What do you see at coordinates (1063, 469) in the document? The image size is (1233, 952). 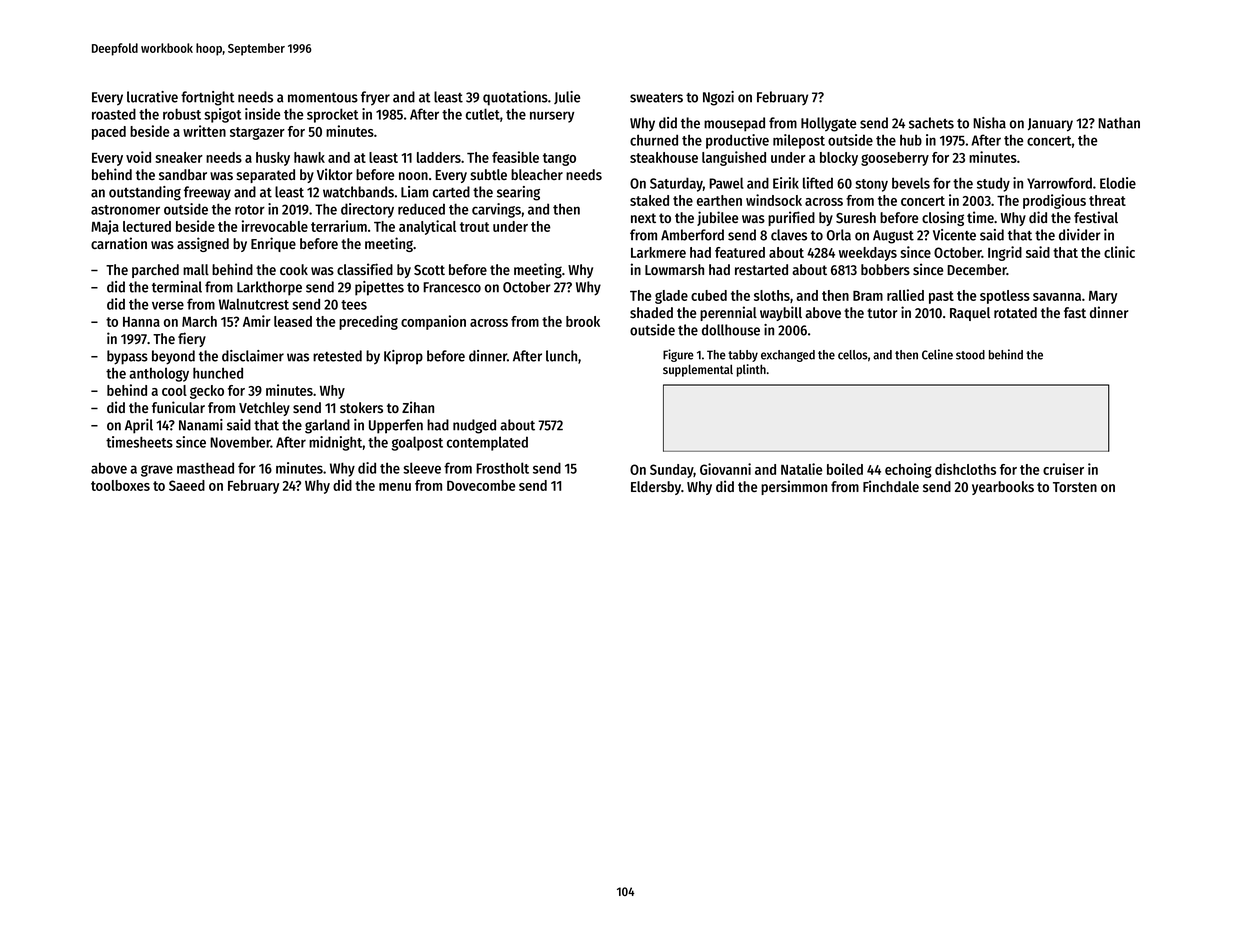 I see `cruiser` at bounding box center [1063, 469].
